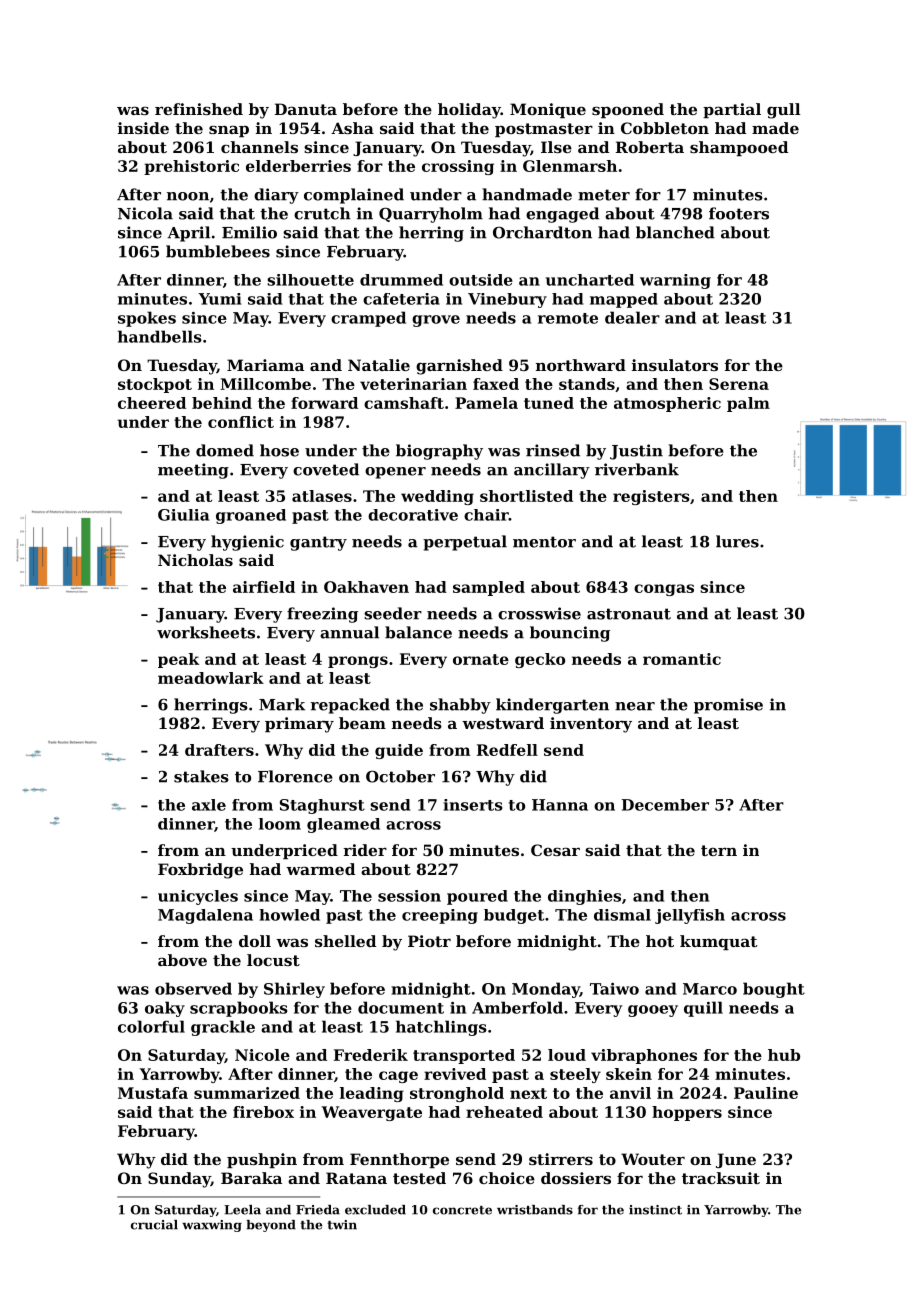 The image size is (924, 1308). Describe the element at coordinates (153, 1093) in the screenshot. I see `Mustafa` at that location.
